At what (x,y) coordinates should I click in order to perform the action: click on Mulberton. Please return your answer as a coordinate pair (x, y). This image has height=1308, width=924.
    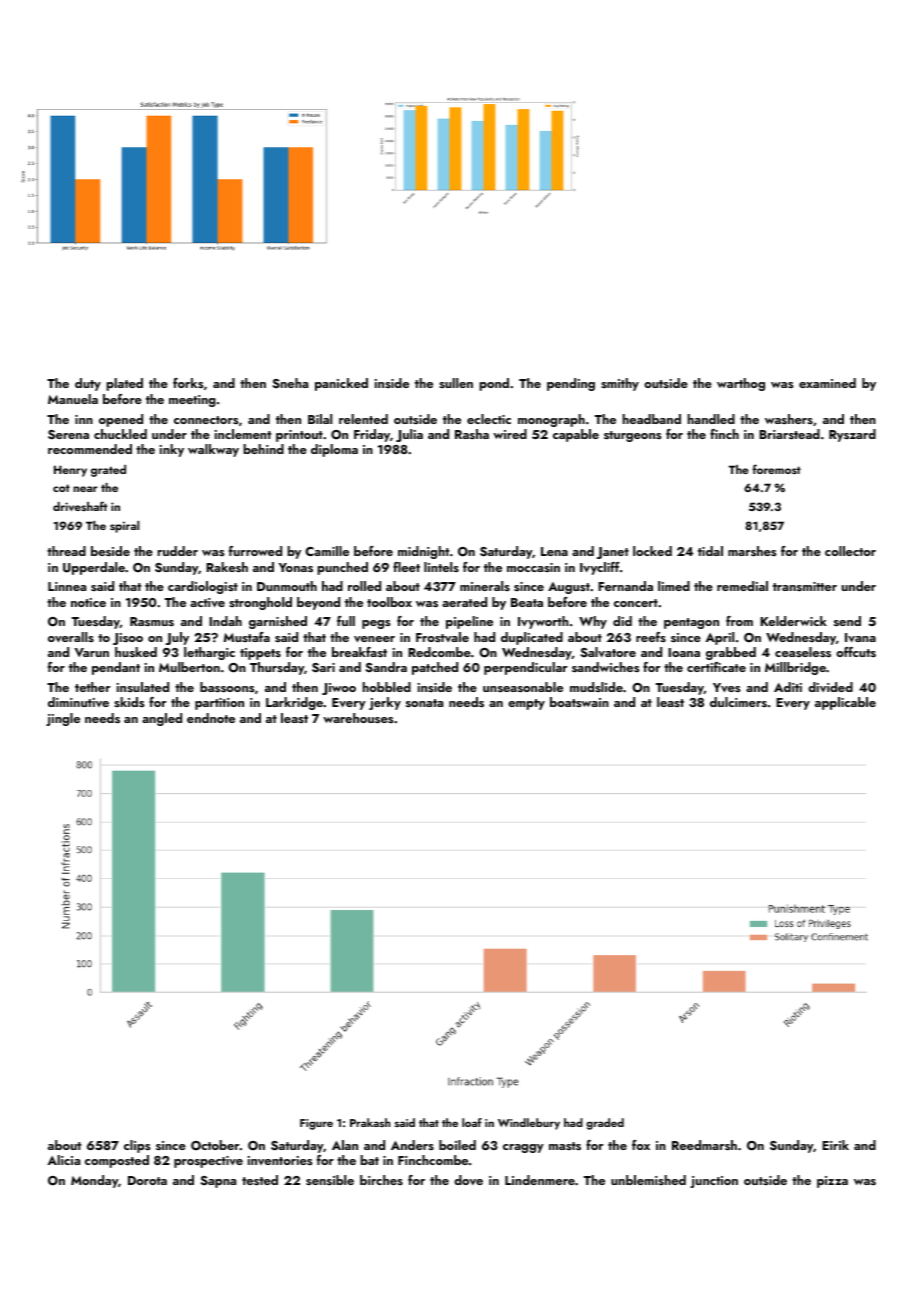
    Looking at the image, I should click on (189, 667).
